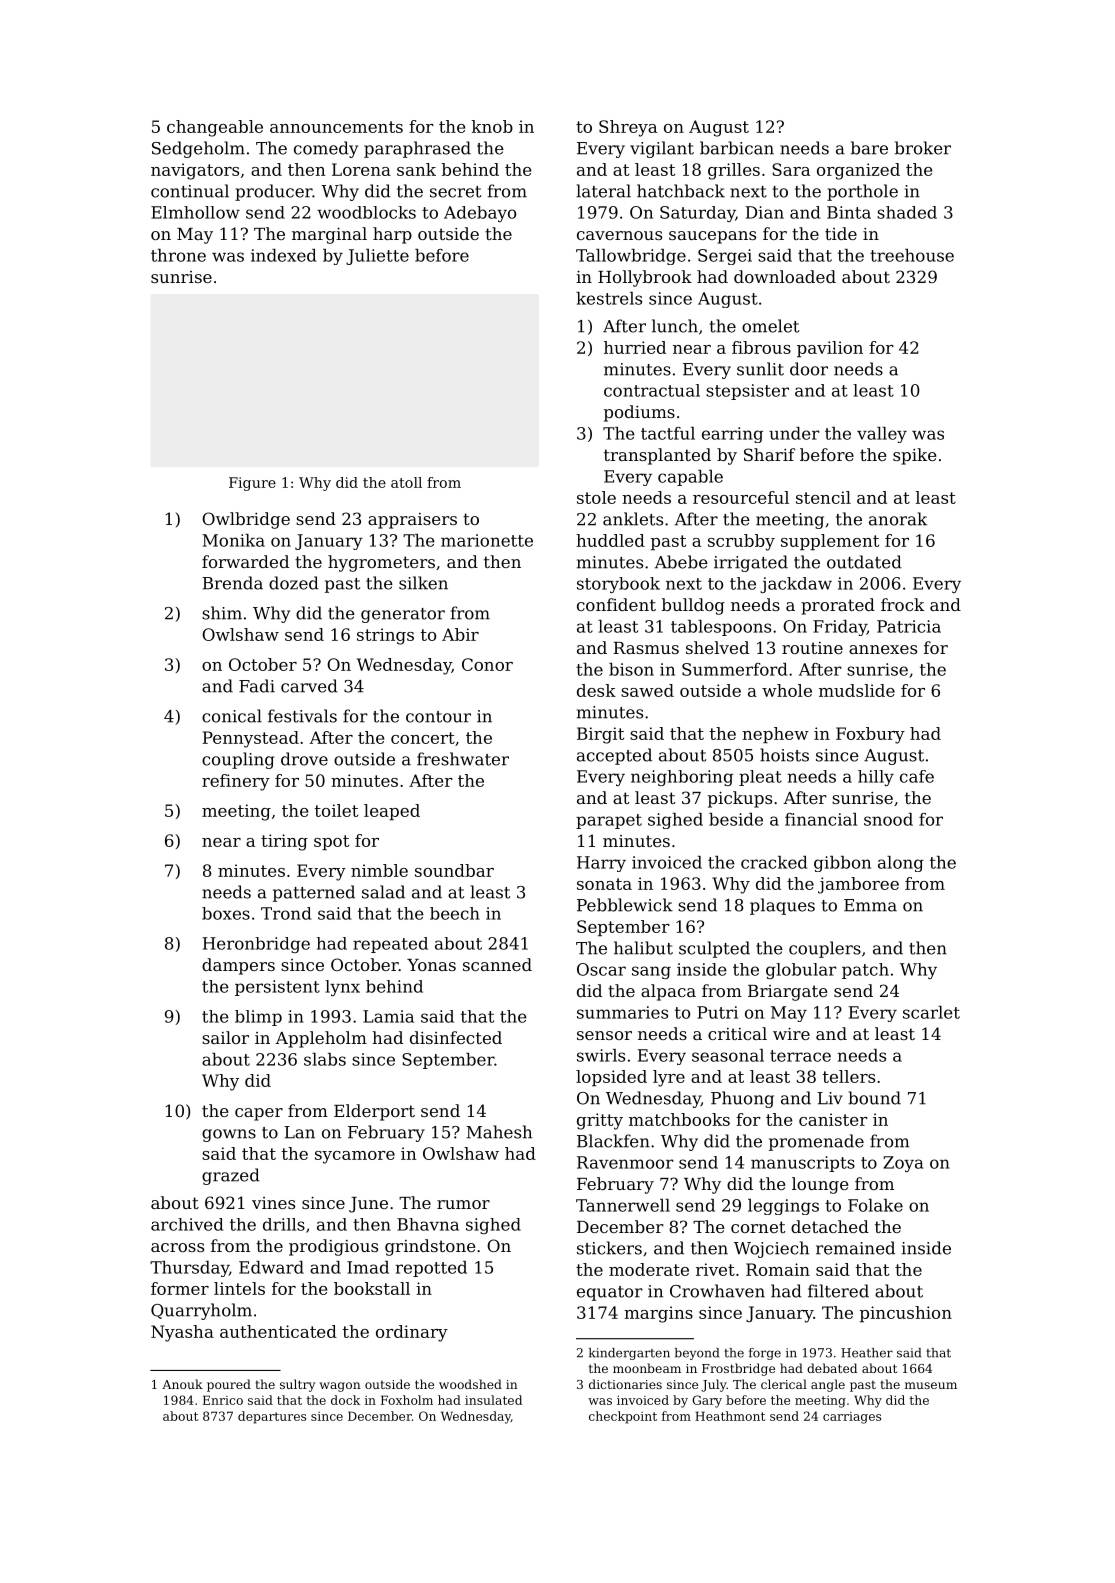 This screenshot has height=1583, width=1115. I want to click on sailor, so click(225, 1037).
